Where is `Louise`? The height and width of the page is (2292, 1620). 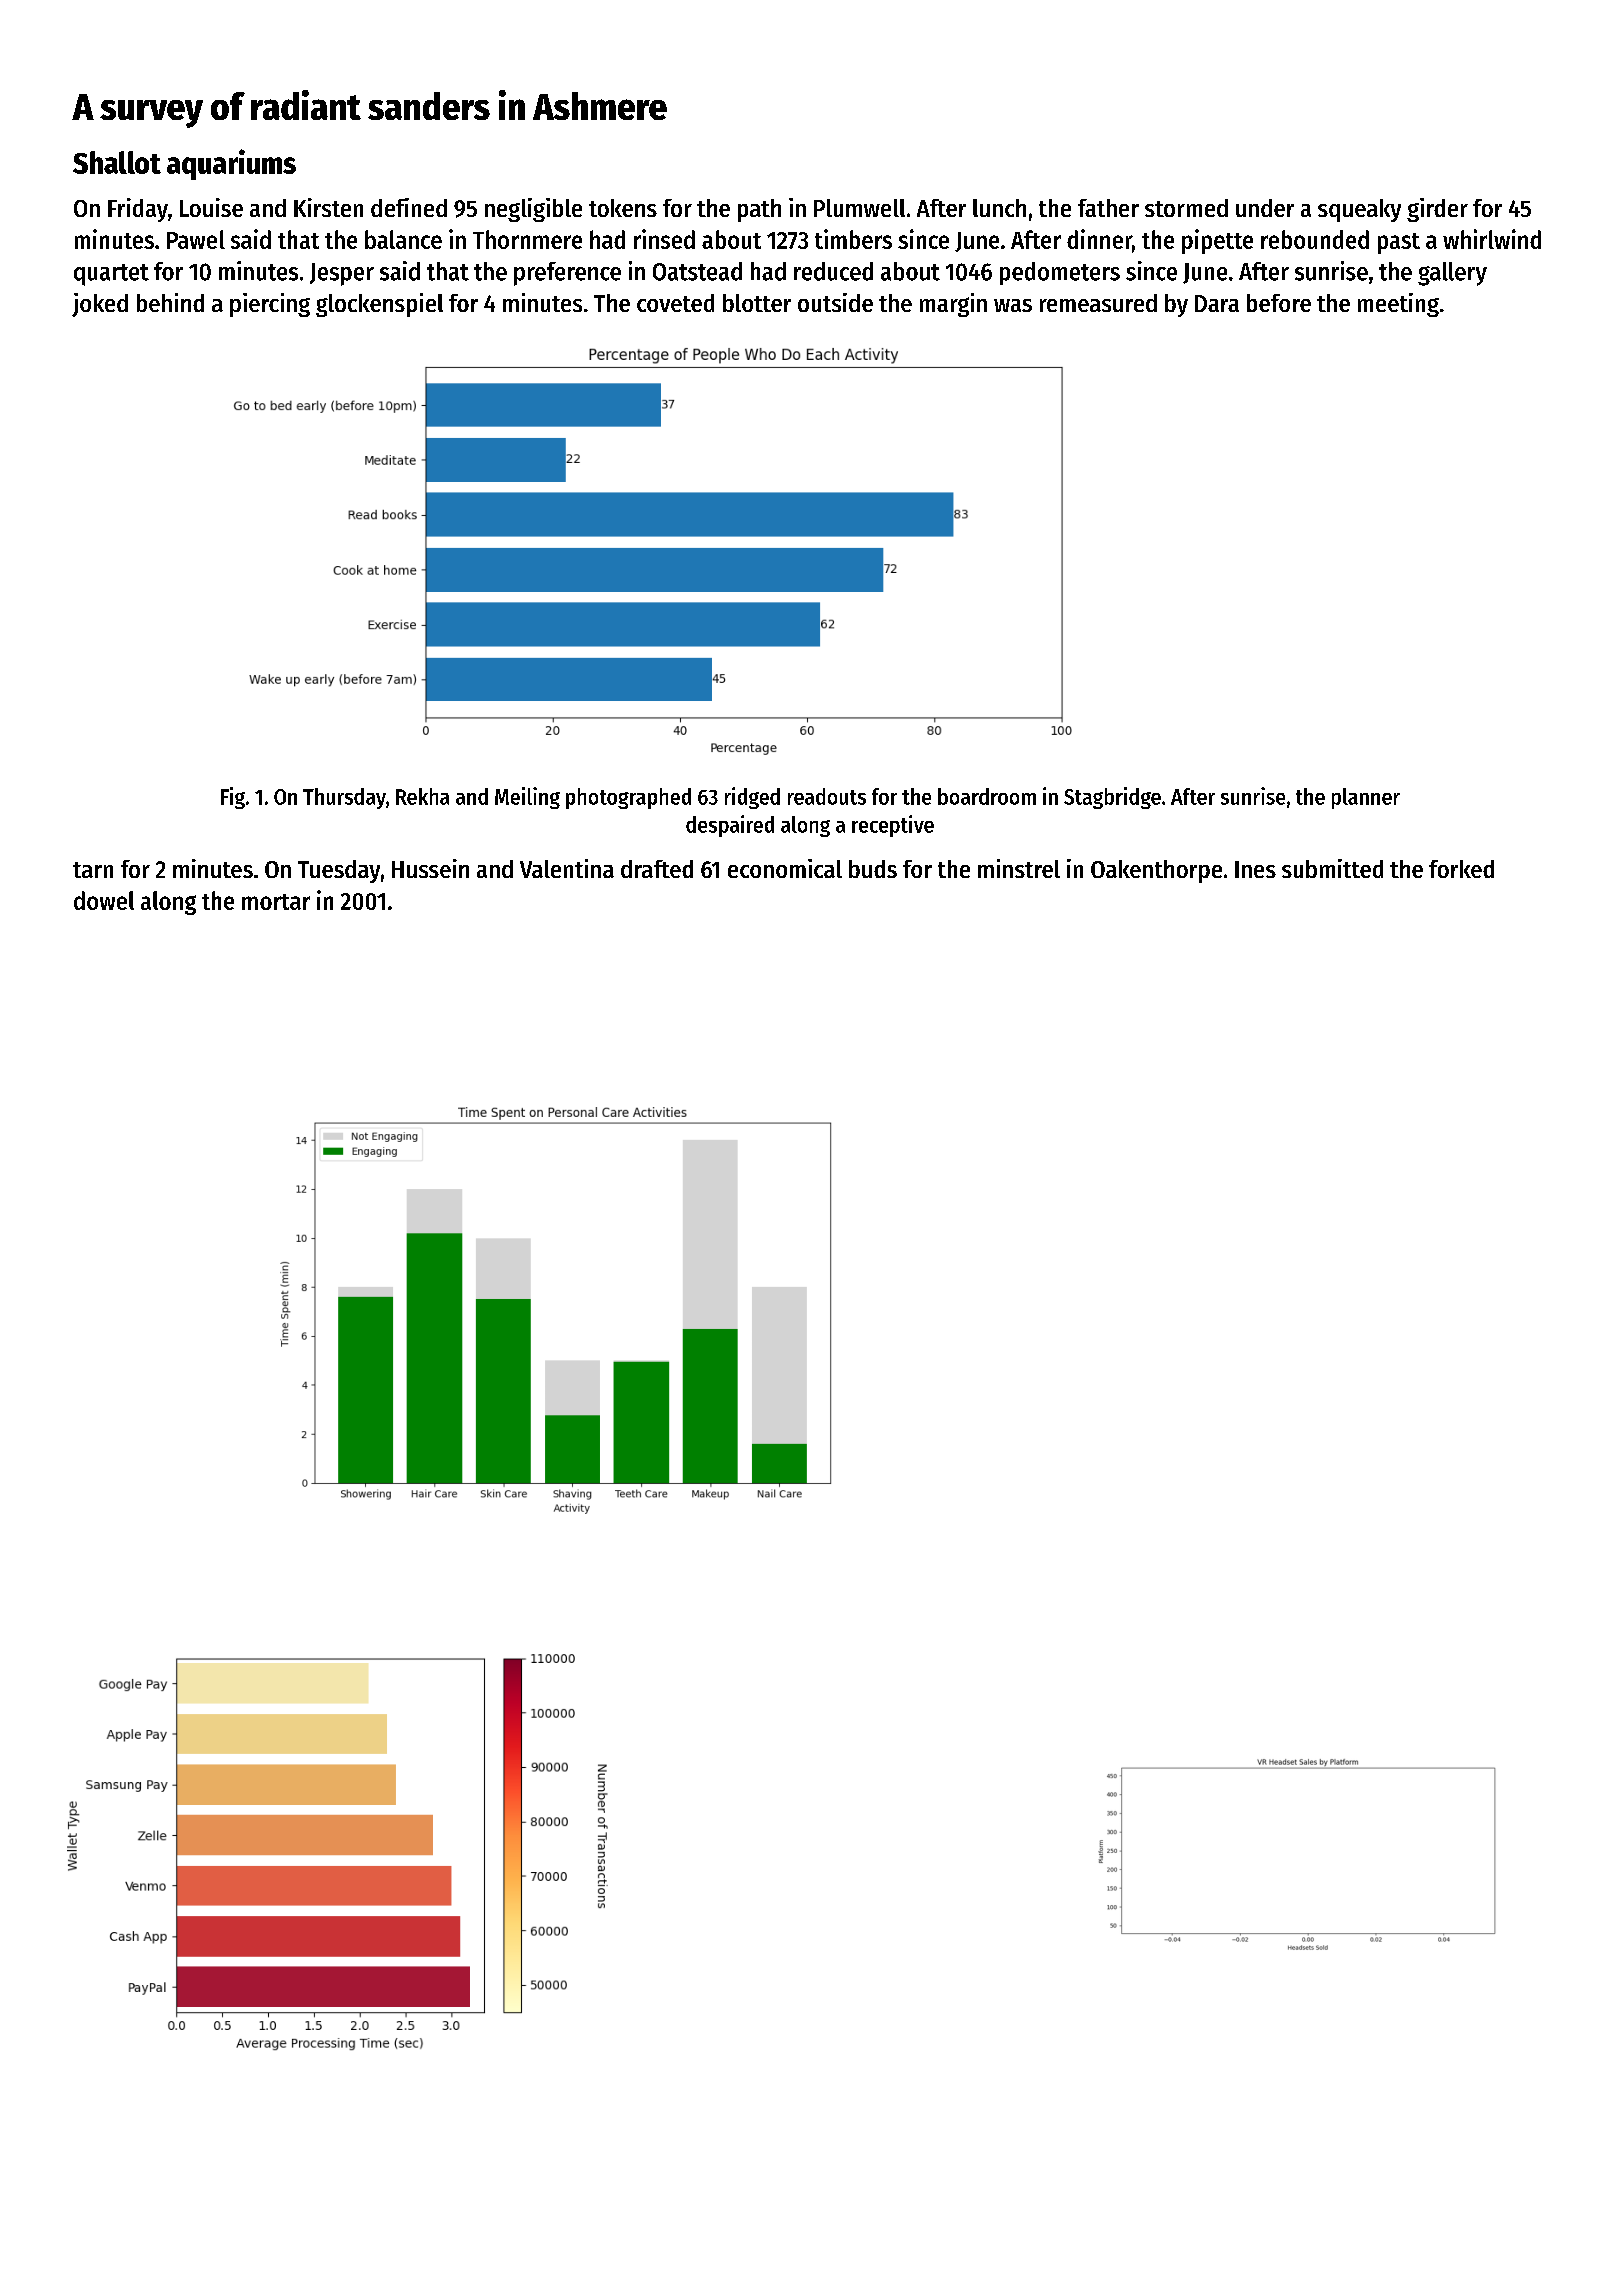 Louise is located at coordinates (211, 207).
